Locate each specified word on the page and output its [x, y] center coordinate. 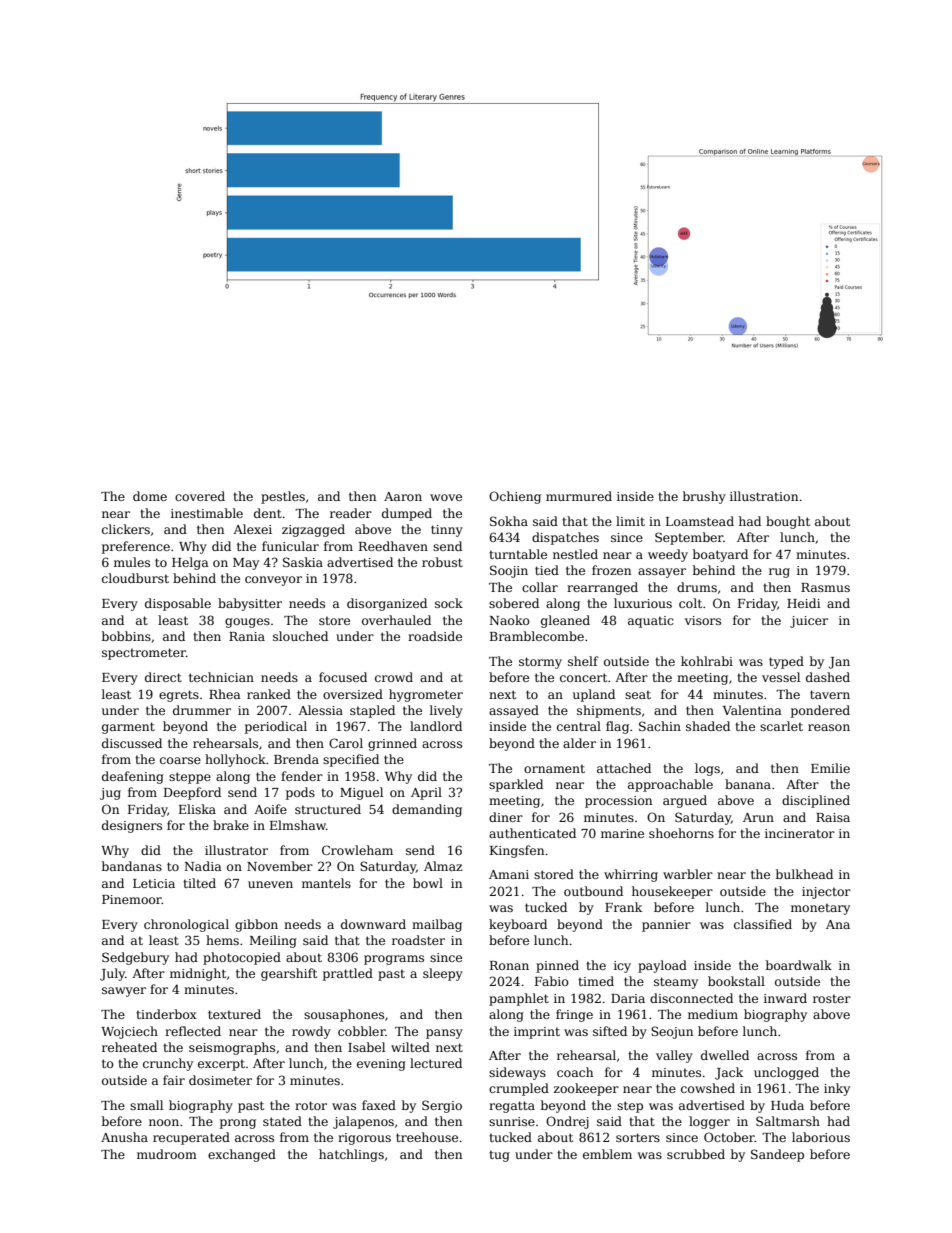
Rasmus [825, 587]
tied [547, 570]
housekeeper [672, 892]
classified [763, 924]
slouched [300, 636]
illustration [764, 496]
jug [110, 794]
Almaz [443, 866]
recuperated [191, 1138]
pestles [283, 497]
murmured [579, 496]
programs [394, 960]
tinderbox [166, 1014]
